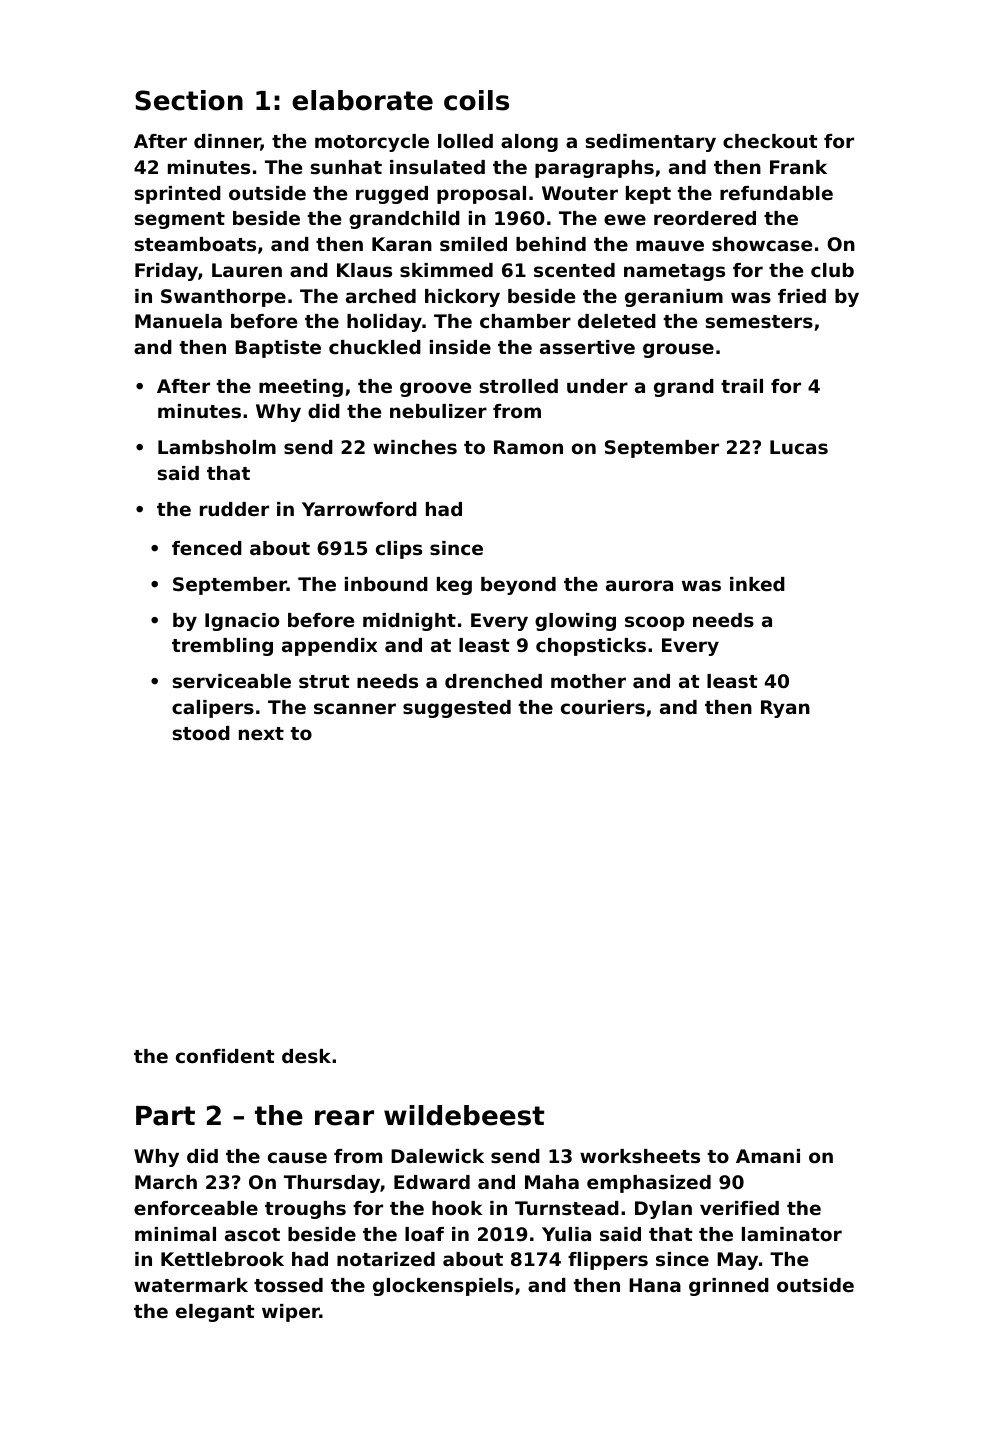 This screenshot has width=998, height=1445. What do you see at coordinates (768, 1156) in the screenshot?
I see `Amani` at bounding box center [768, 1156].
